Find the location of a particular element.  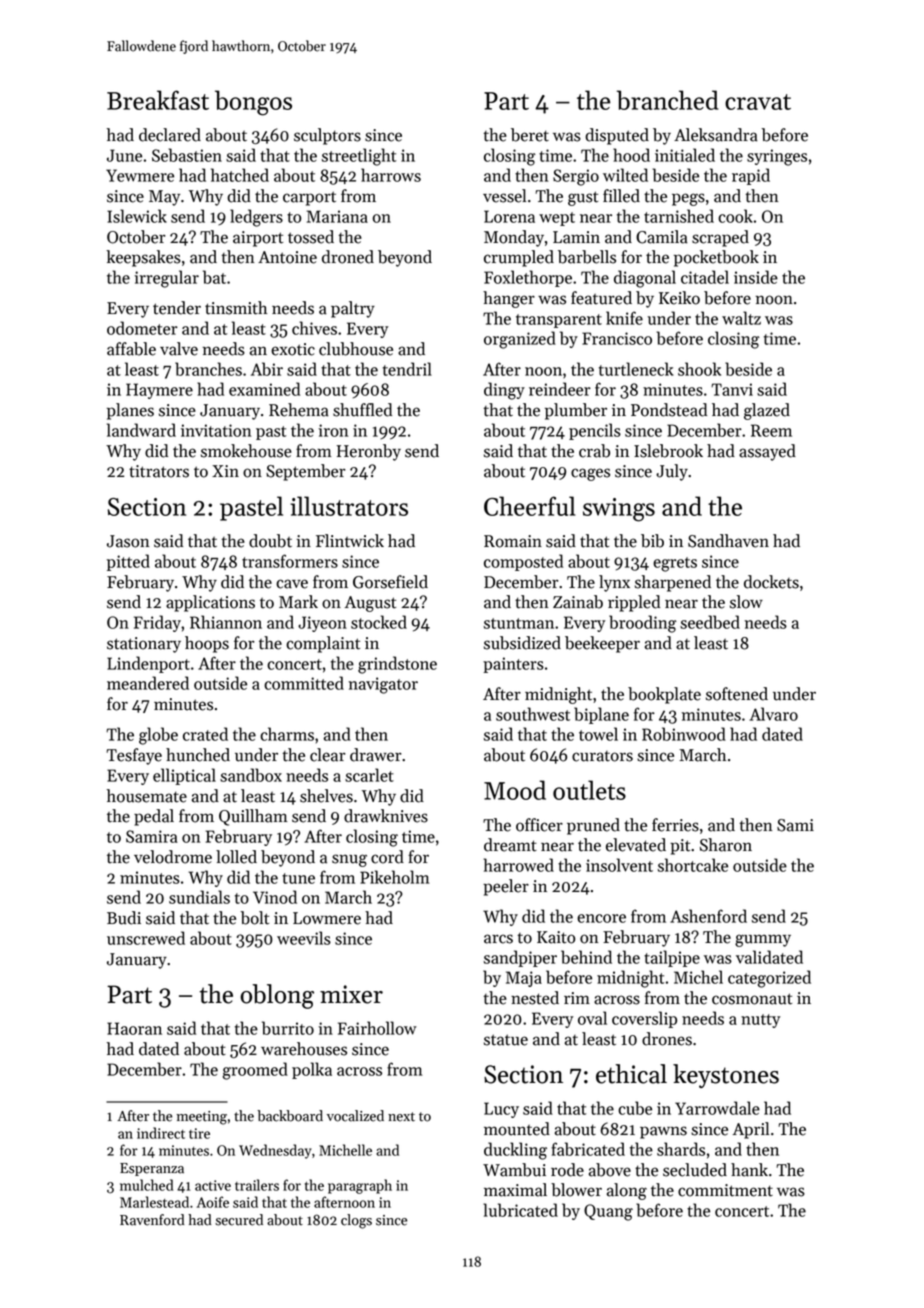

Pikeholm is located at coordinates (394, 877).
